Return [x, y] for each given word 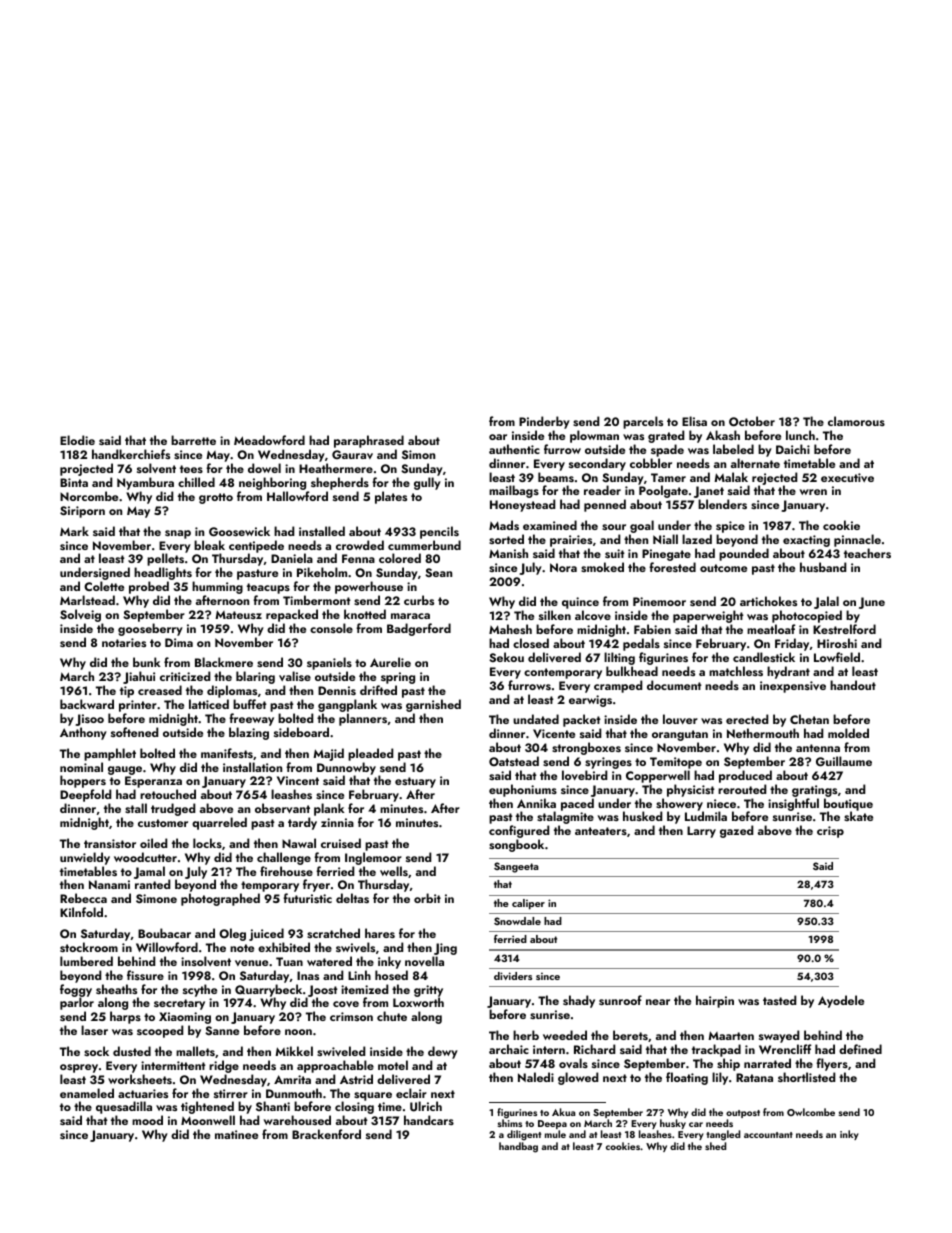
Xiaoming [185, 1018]
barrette [193, 440]
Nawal [299, 843]
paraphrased [369, 442]
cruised [341, 843]
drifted [378, 690]
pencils [439, 532]
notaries [124, 642]
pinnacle [857, 540]
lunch [800, 435]
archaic [509, 1049]
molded [848, 733]
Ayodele [841, 1001]
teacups [268, 588]
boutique [848, 805]
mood [147, 1120]
